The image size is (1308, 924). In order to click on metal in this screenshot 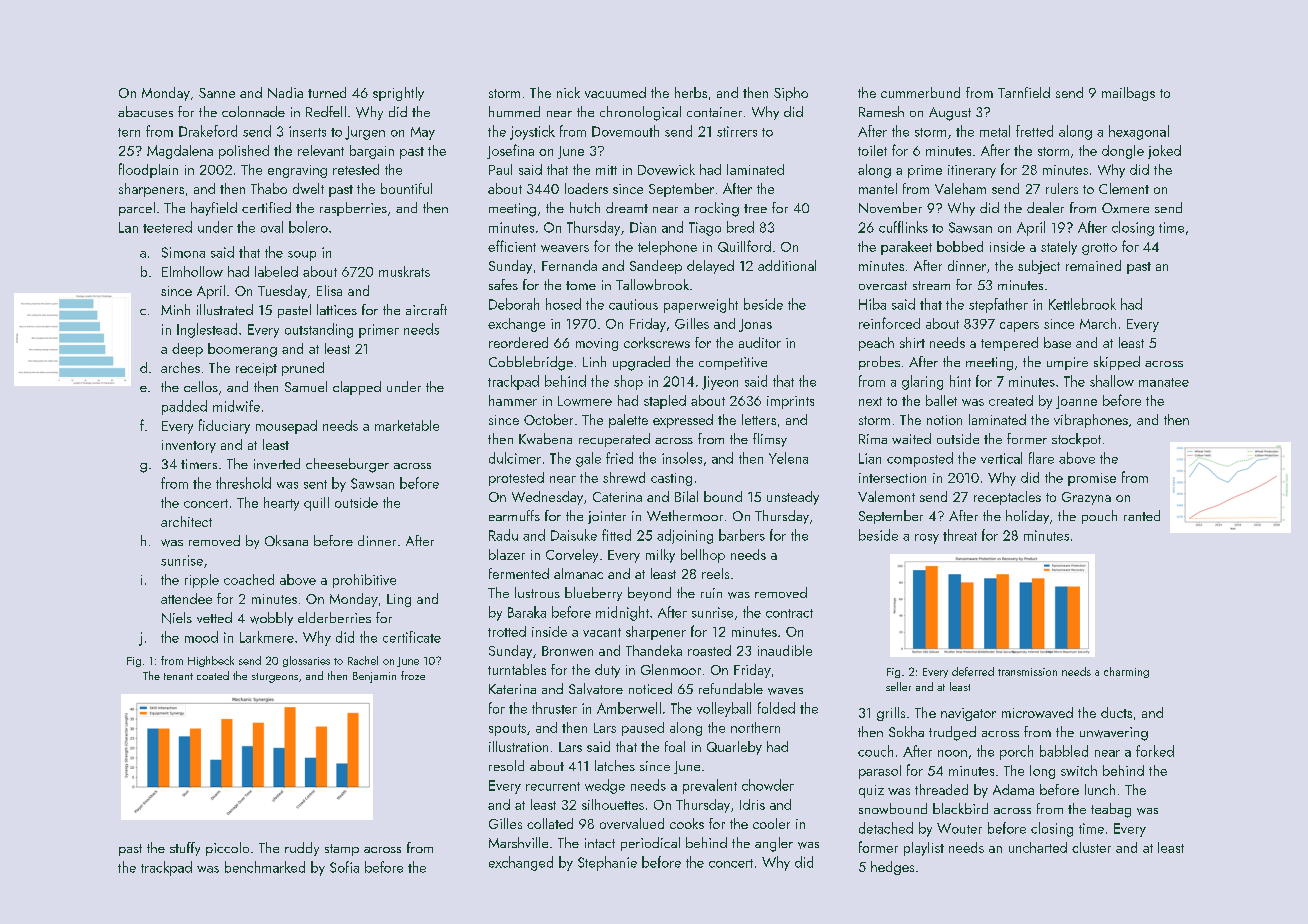, I will do `click(995, 131)`.
